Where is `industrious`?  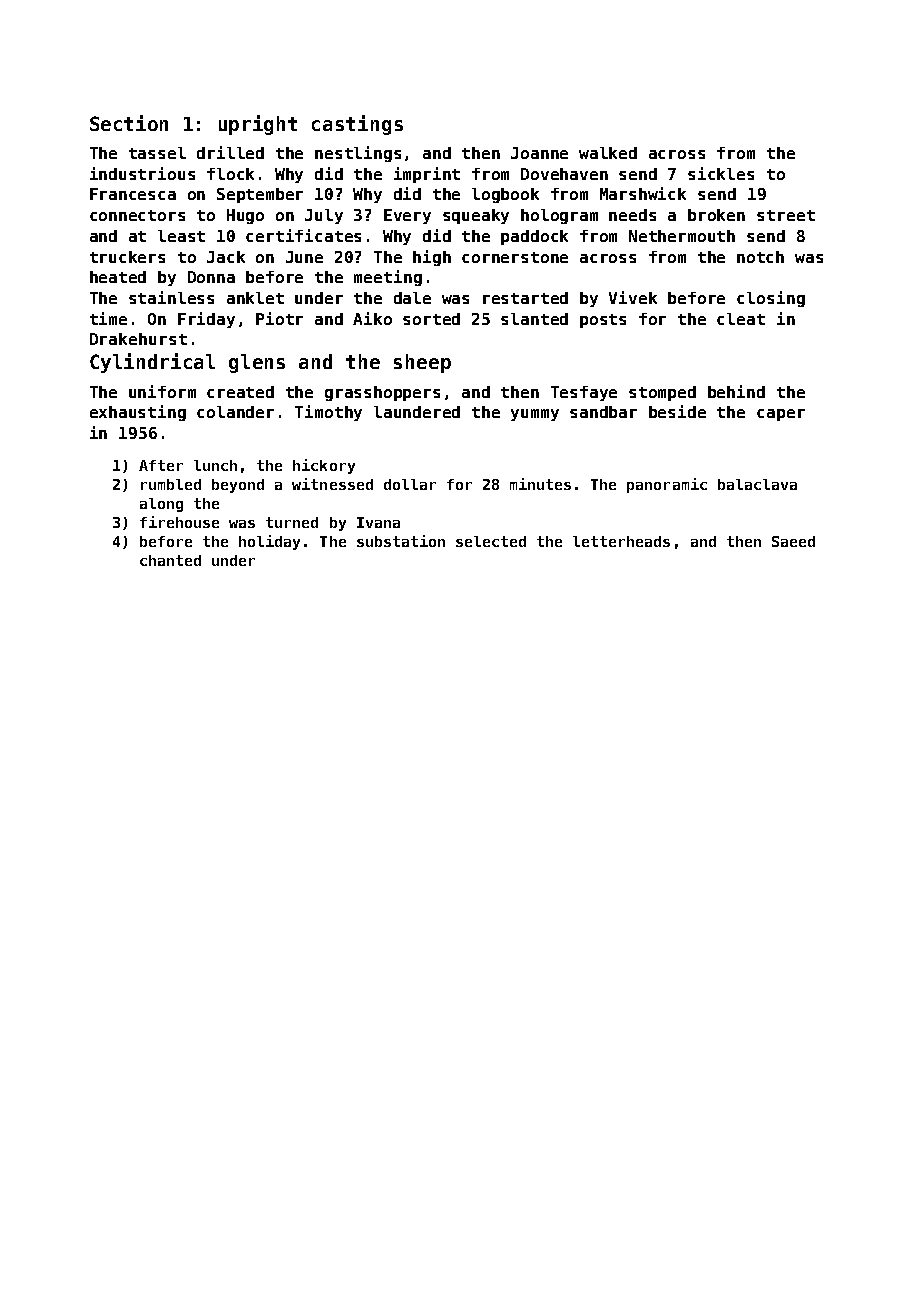
industrious is located at coordinates (142, 173).
